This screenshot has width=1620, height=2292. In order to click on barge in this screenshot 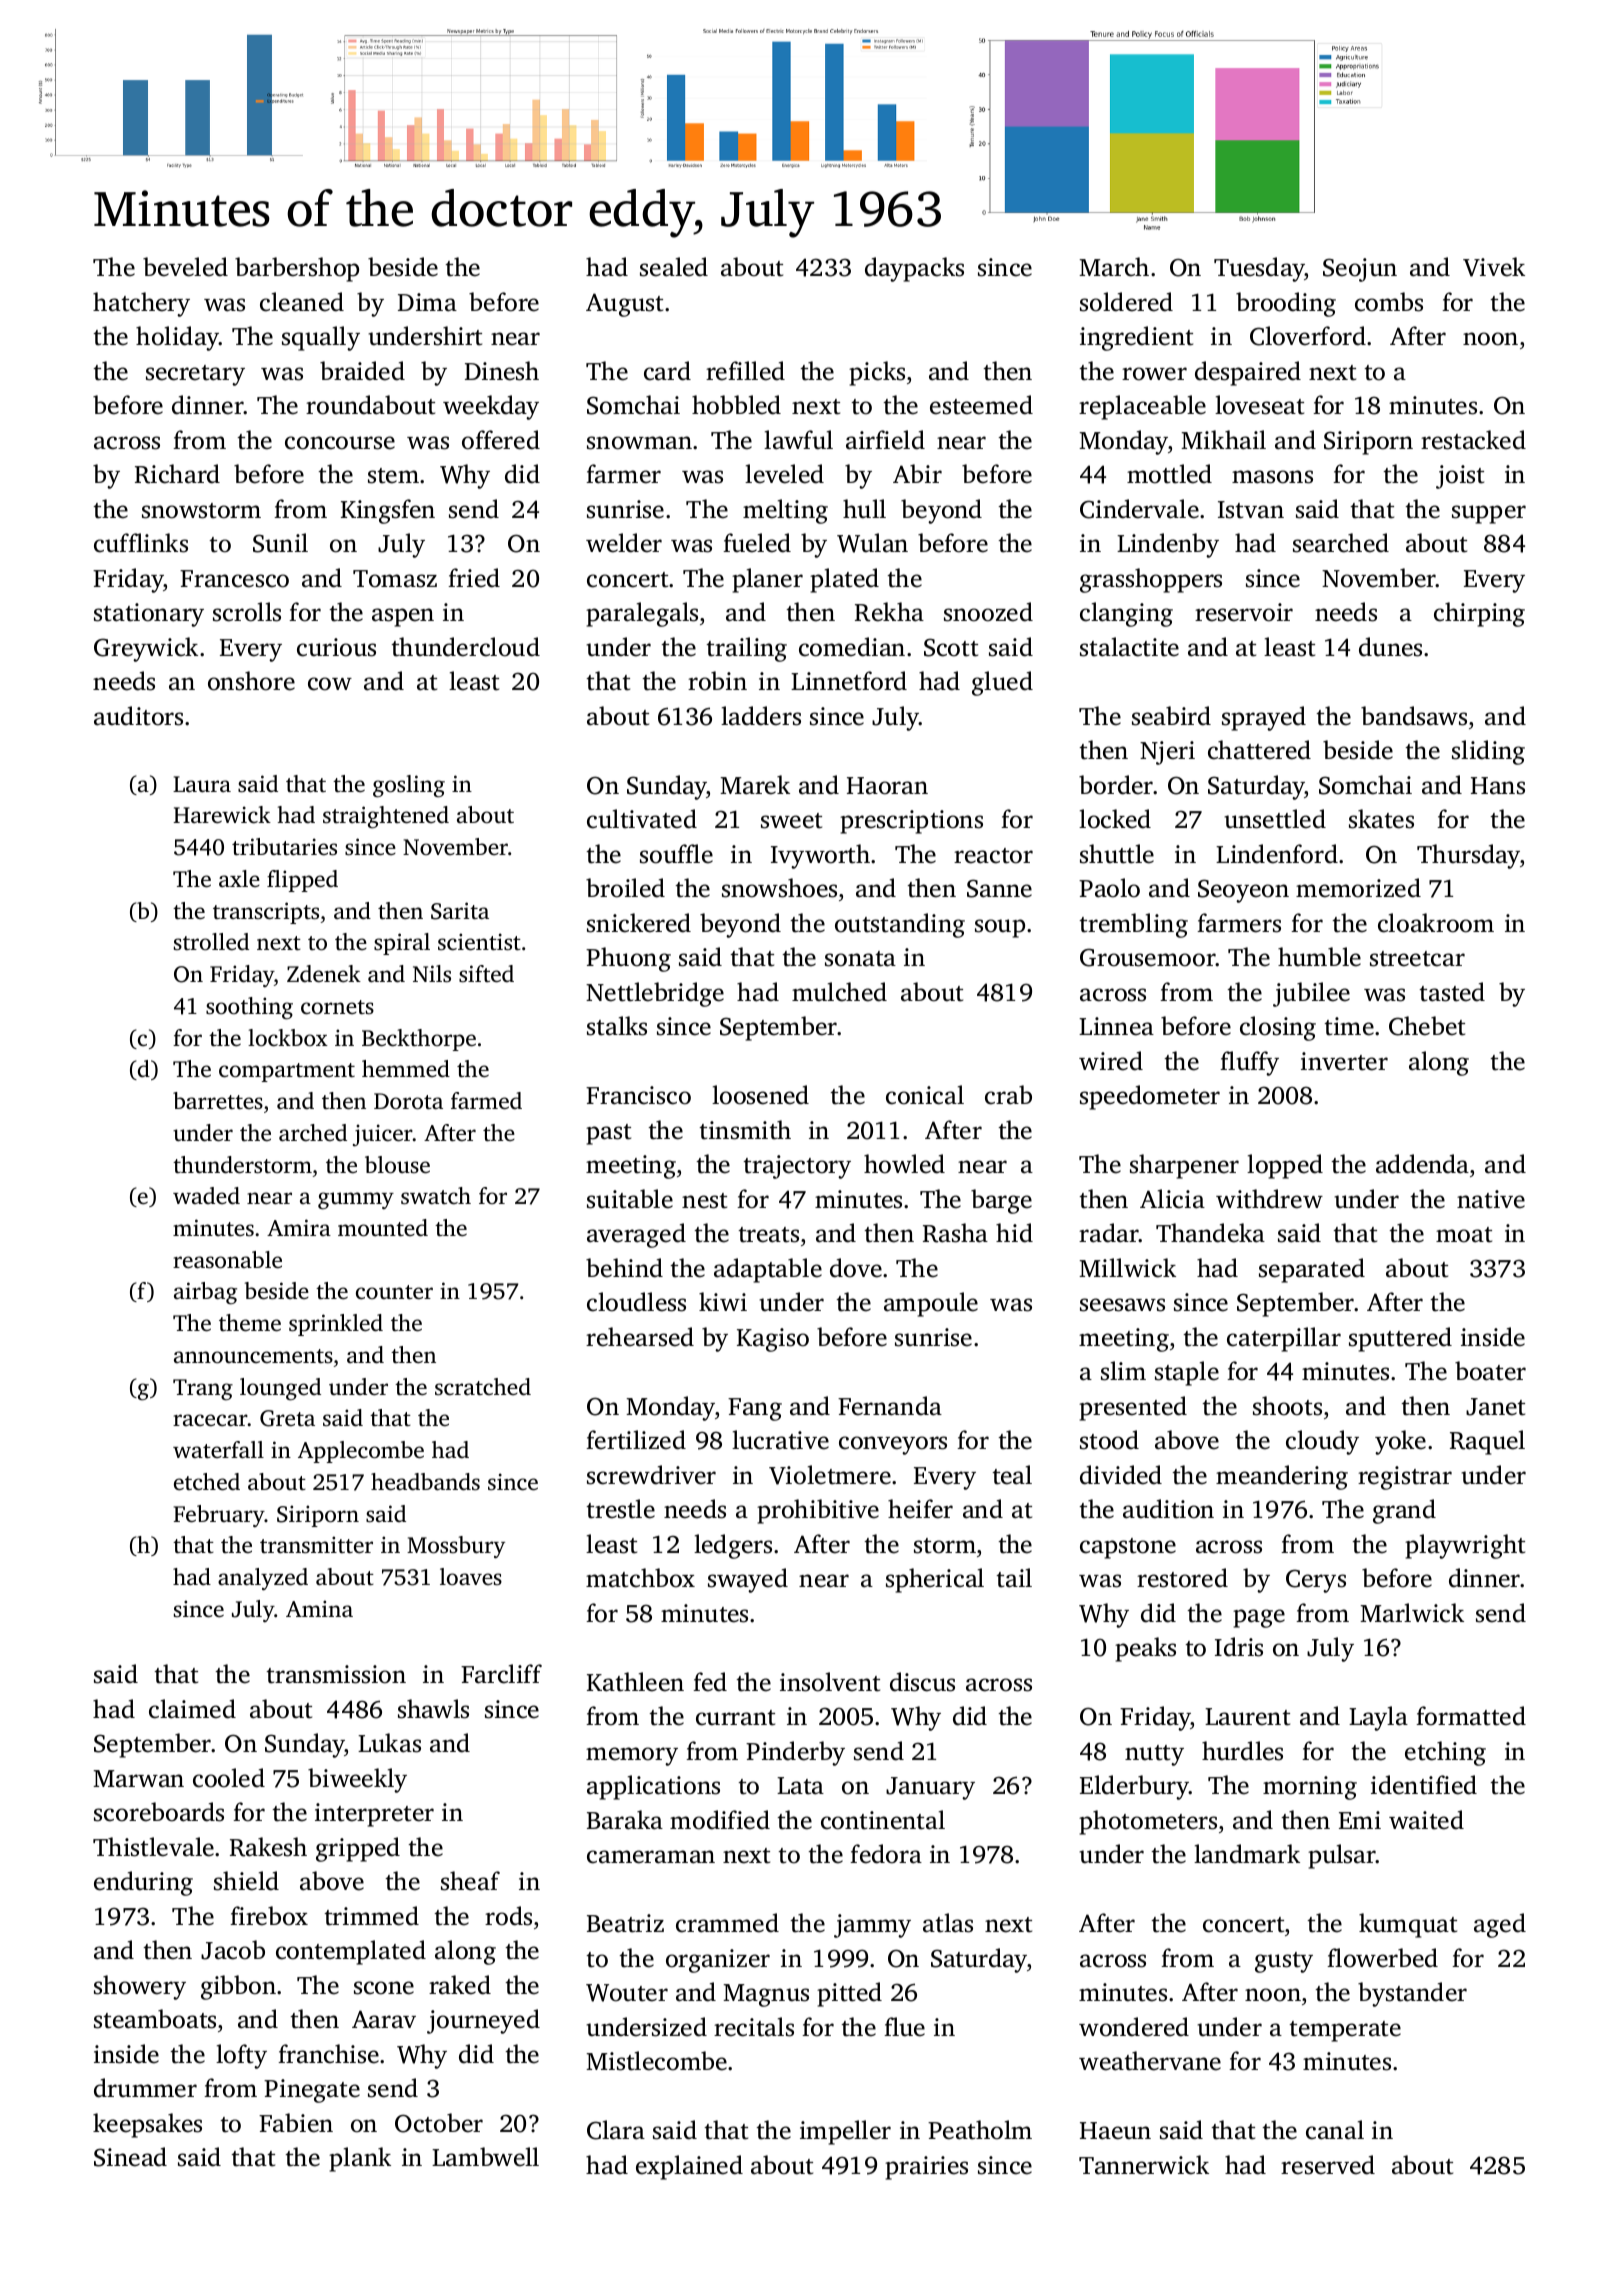, I will do `click(1001, 1201)`.
